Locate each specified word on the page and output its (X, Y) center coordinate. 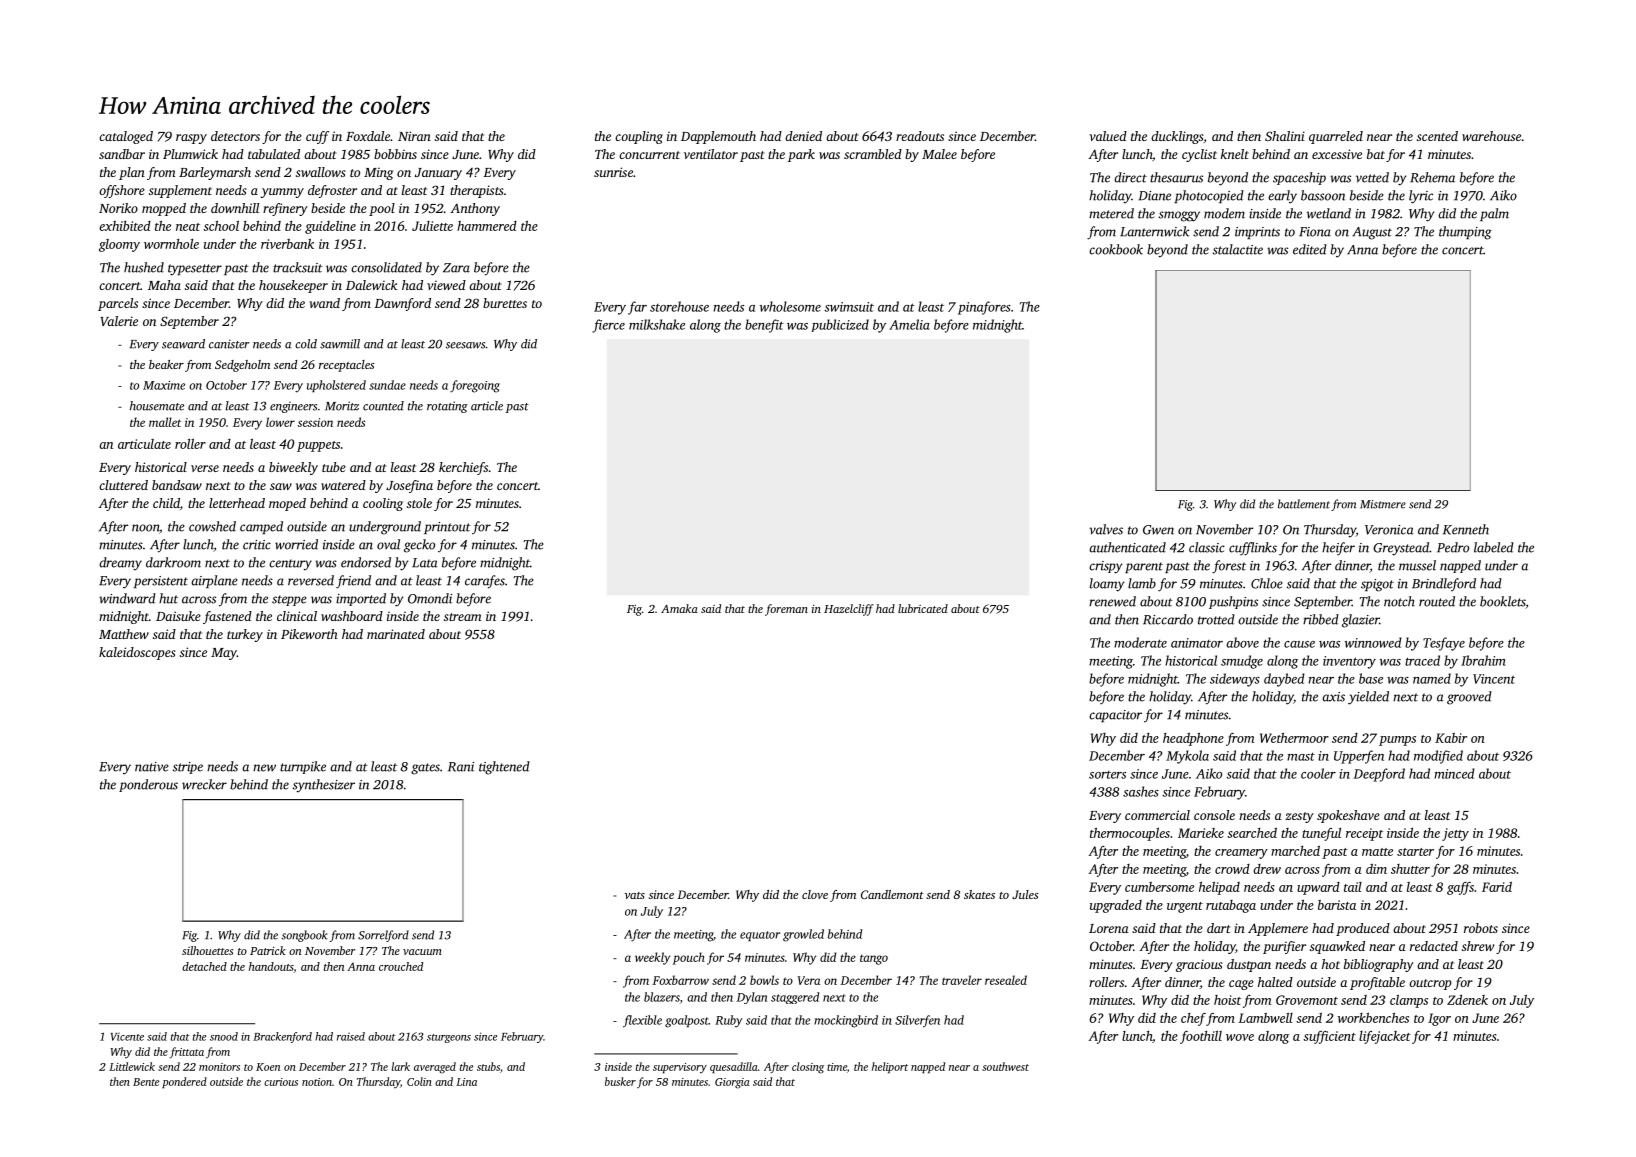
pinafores (984, 308)
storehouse (679, 306)
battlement (1304, 504)
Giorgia (732, 1083)
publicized (840, 325)
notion (317, 1082)
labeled (1494, 547)
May (224, 654)
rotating (447, 407)
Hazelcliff (849, 610)
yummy (282, 193)
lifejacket (1385, 1037)
